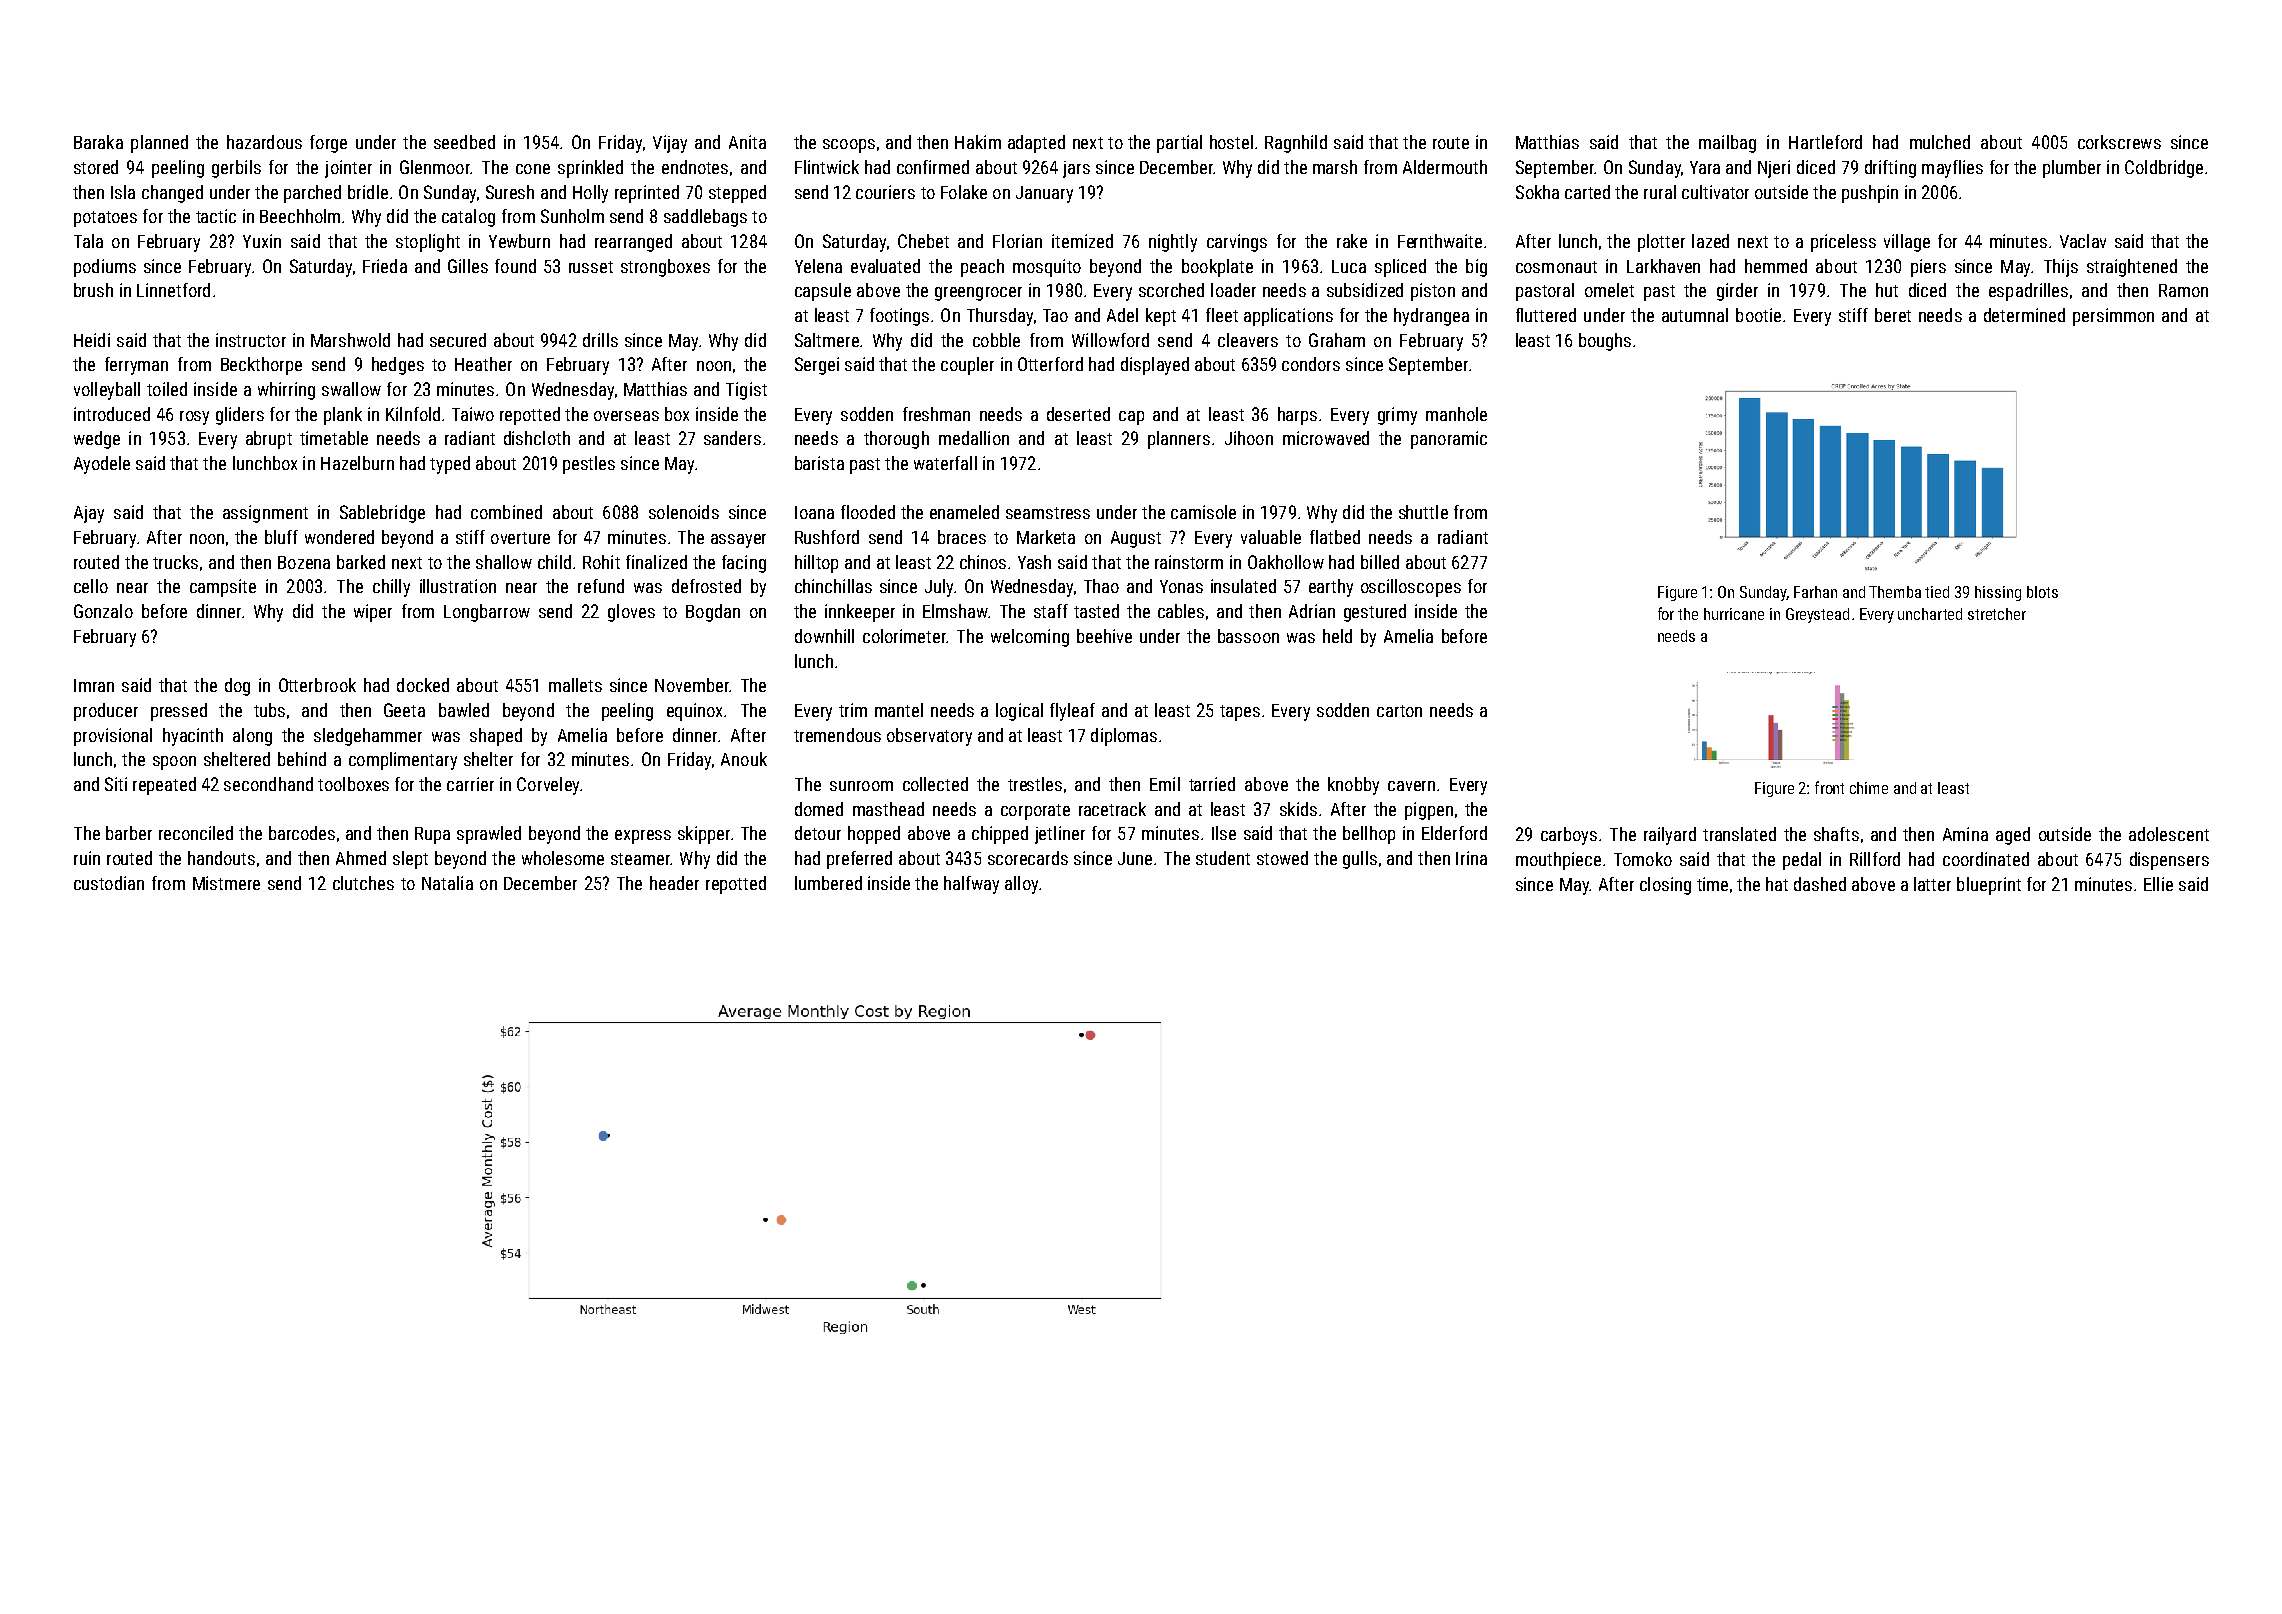  I want to click on barber, so click(129, 833).
